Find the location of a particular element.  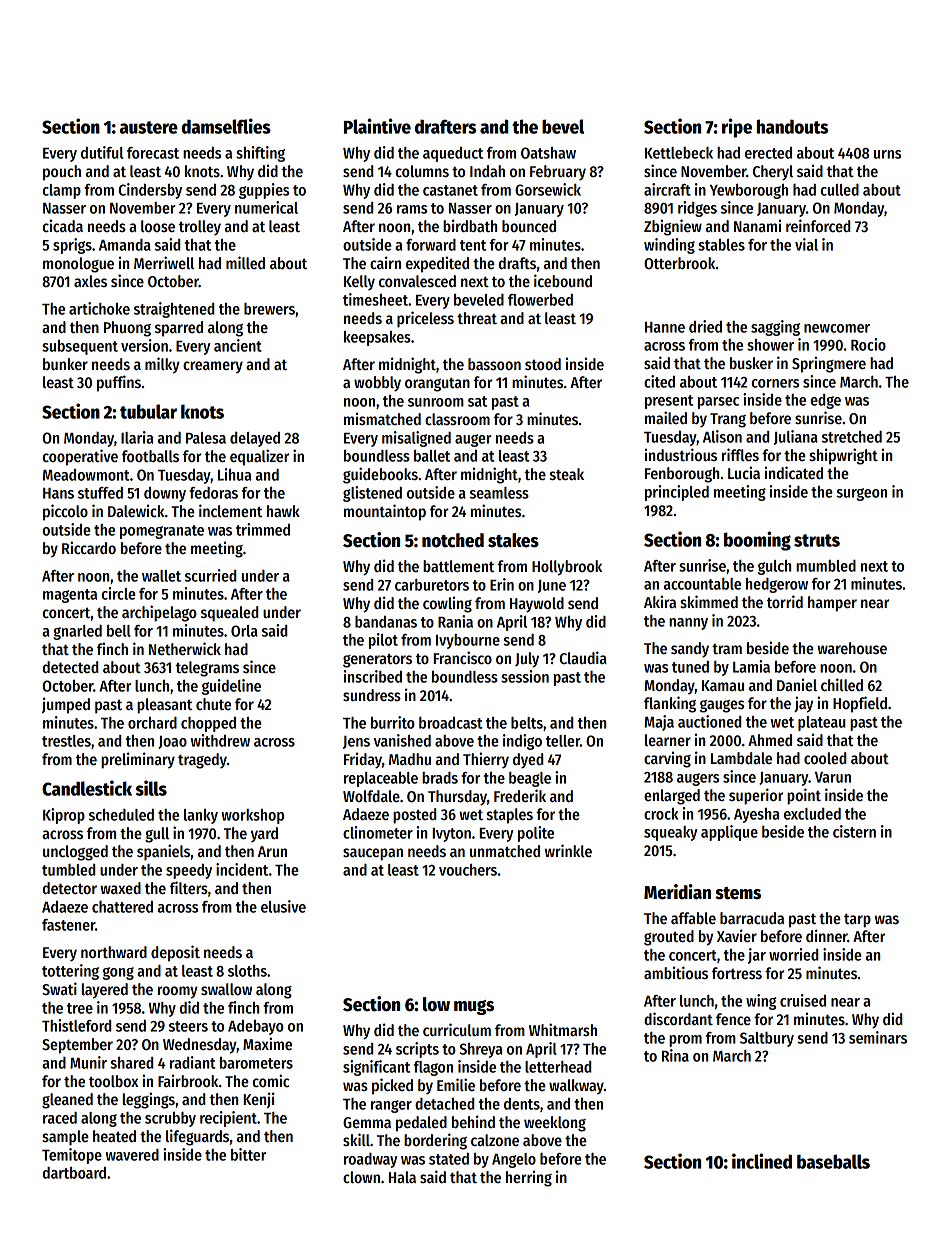

Plaintive is located at coordinates (377, 126).
